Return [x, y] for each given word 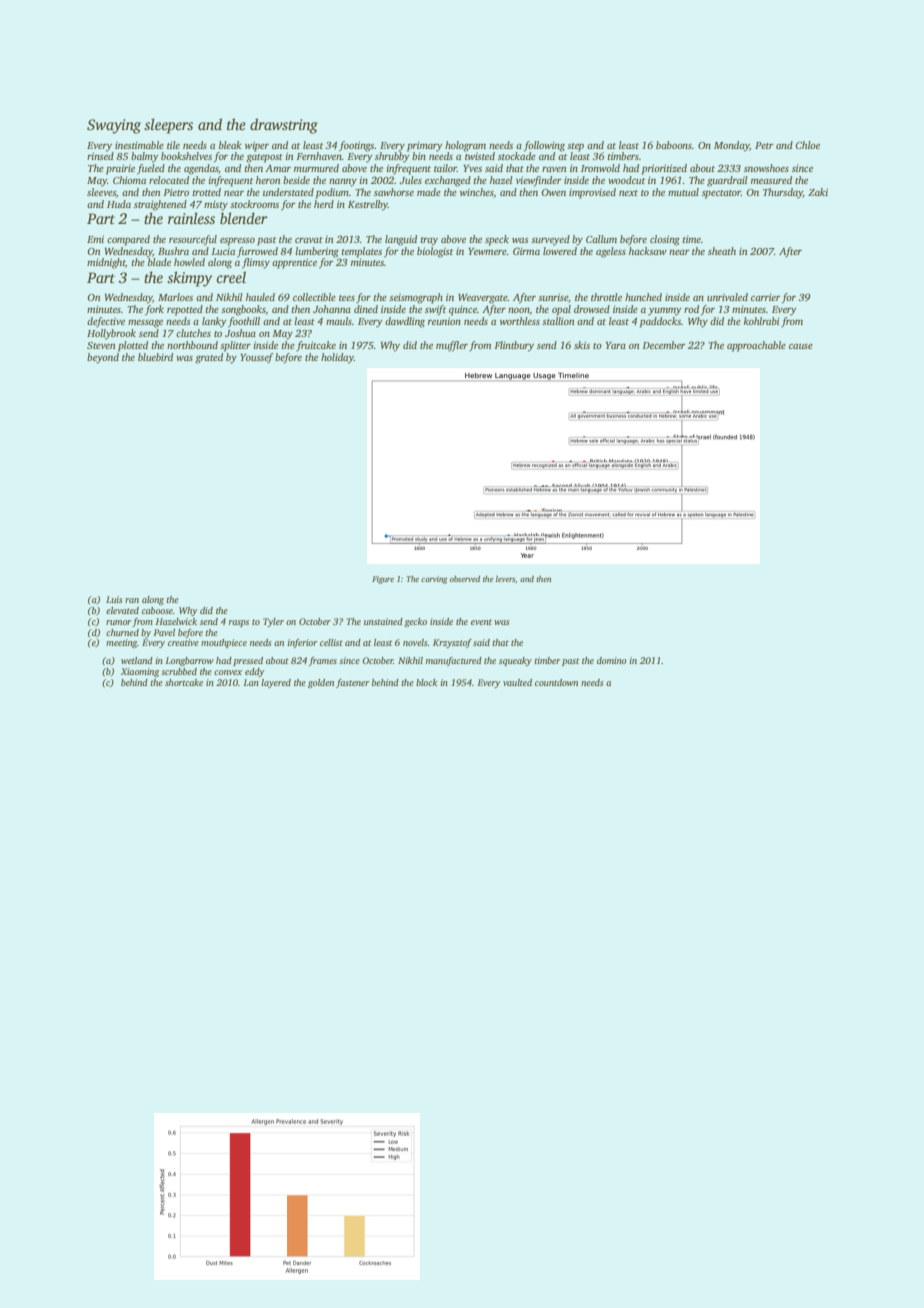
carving [434, 580]
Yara [616, 345]
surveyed [550, 240]
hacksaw [648, 251]
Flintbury [514, 346]
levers [505, 579]
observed [465, 579]
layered [276, 683]
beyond [103, 358]
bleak [230, 145]
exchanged [448, 181]
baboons [674, 145]
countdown [556, 682]
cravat [309, 240]
